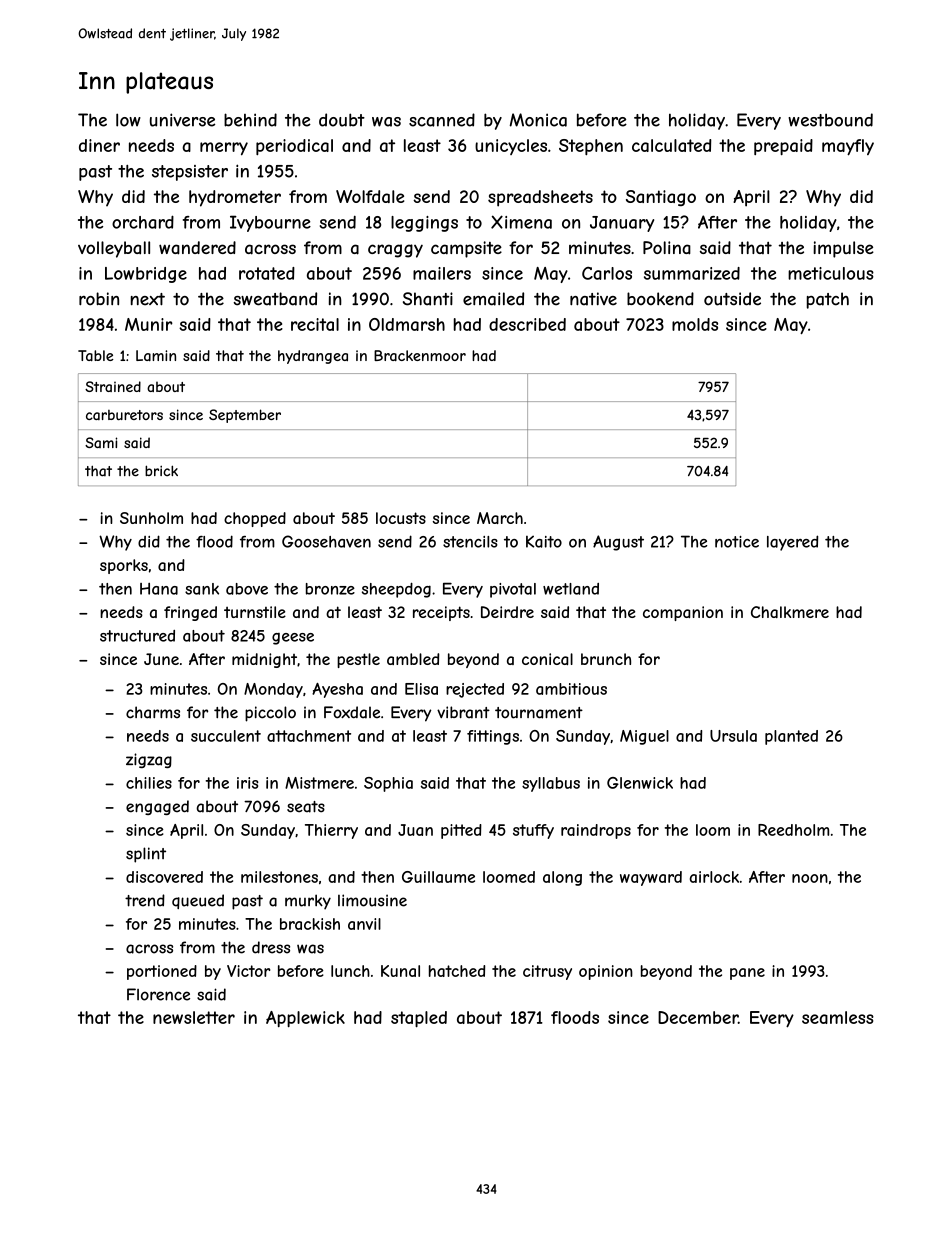 This screenshot has height=1233, width=952. Describe the element at coordinates (264, 660) in the screenshot. I see `midnight` at that location.
